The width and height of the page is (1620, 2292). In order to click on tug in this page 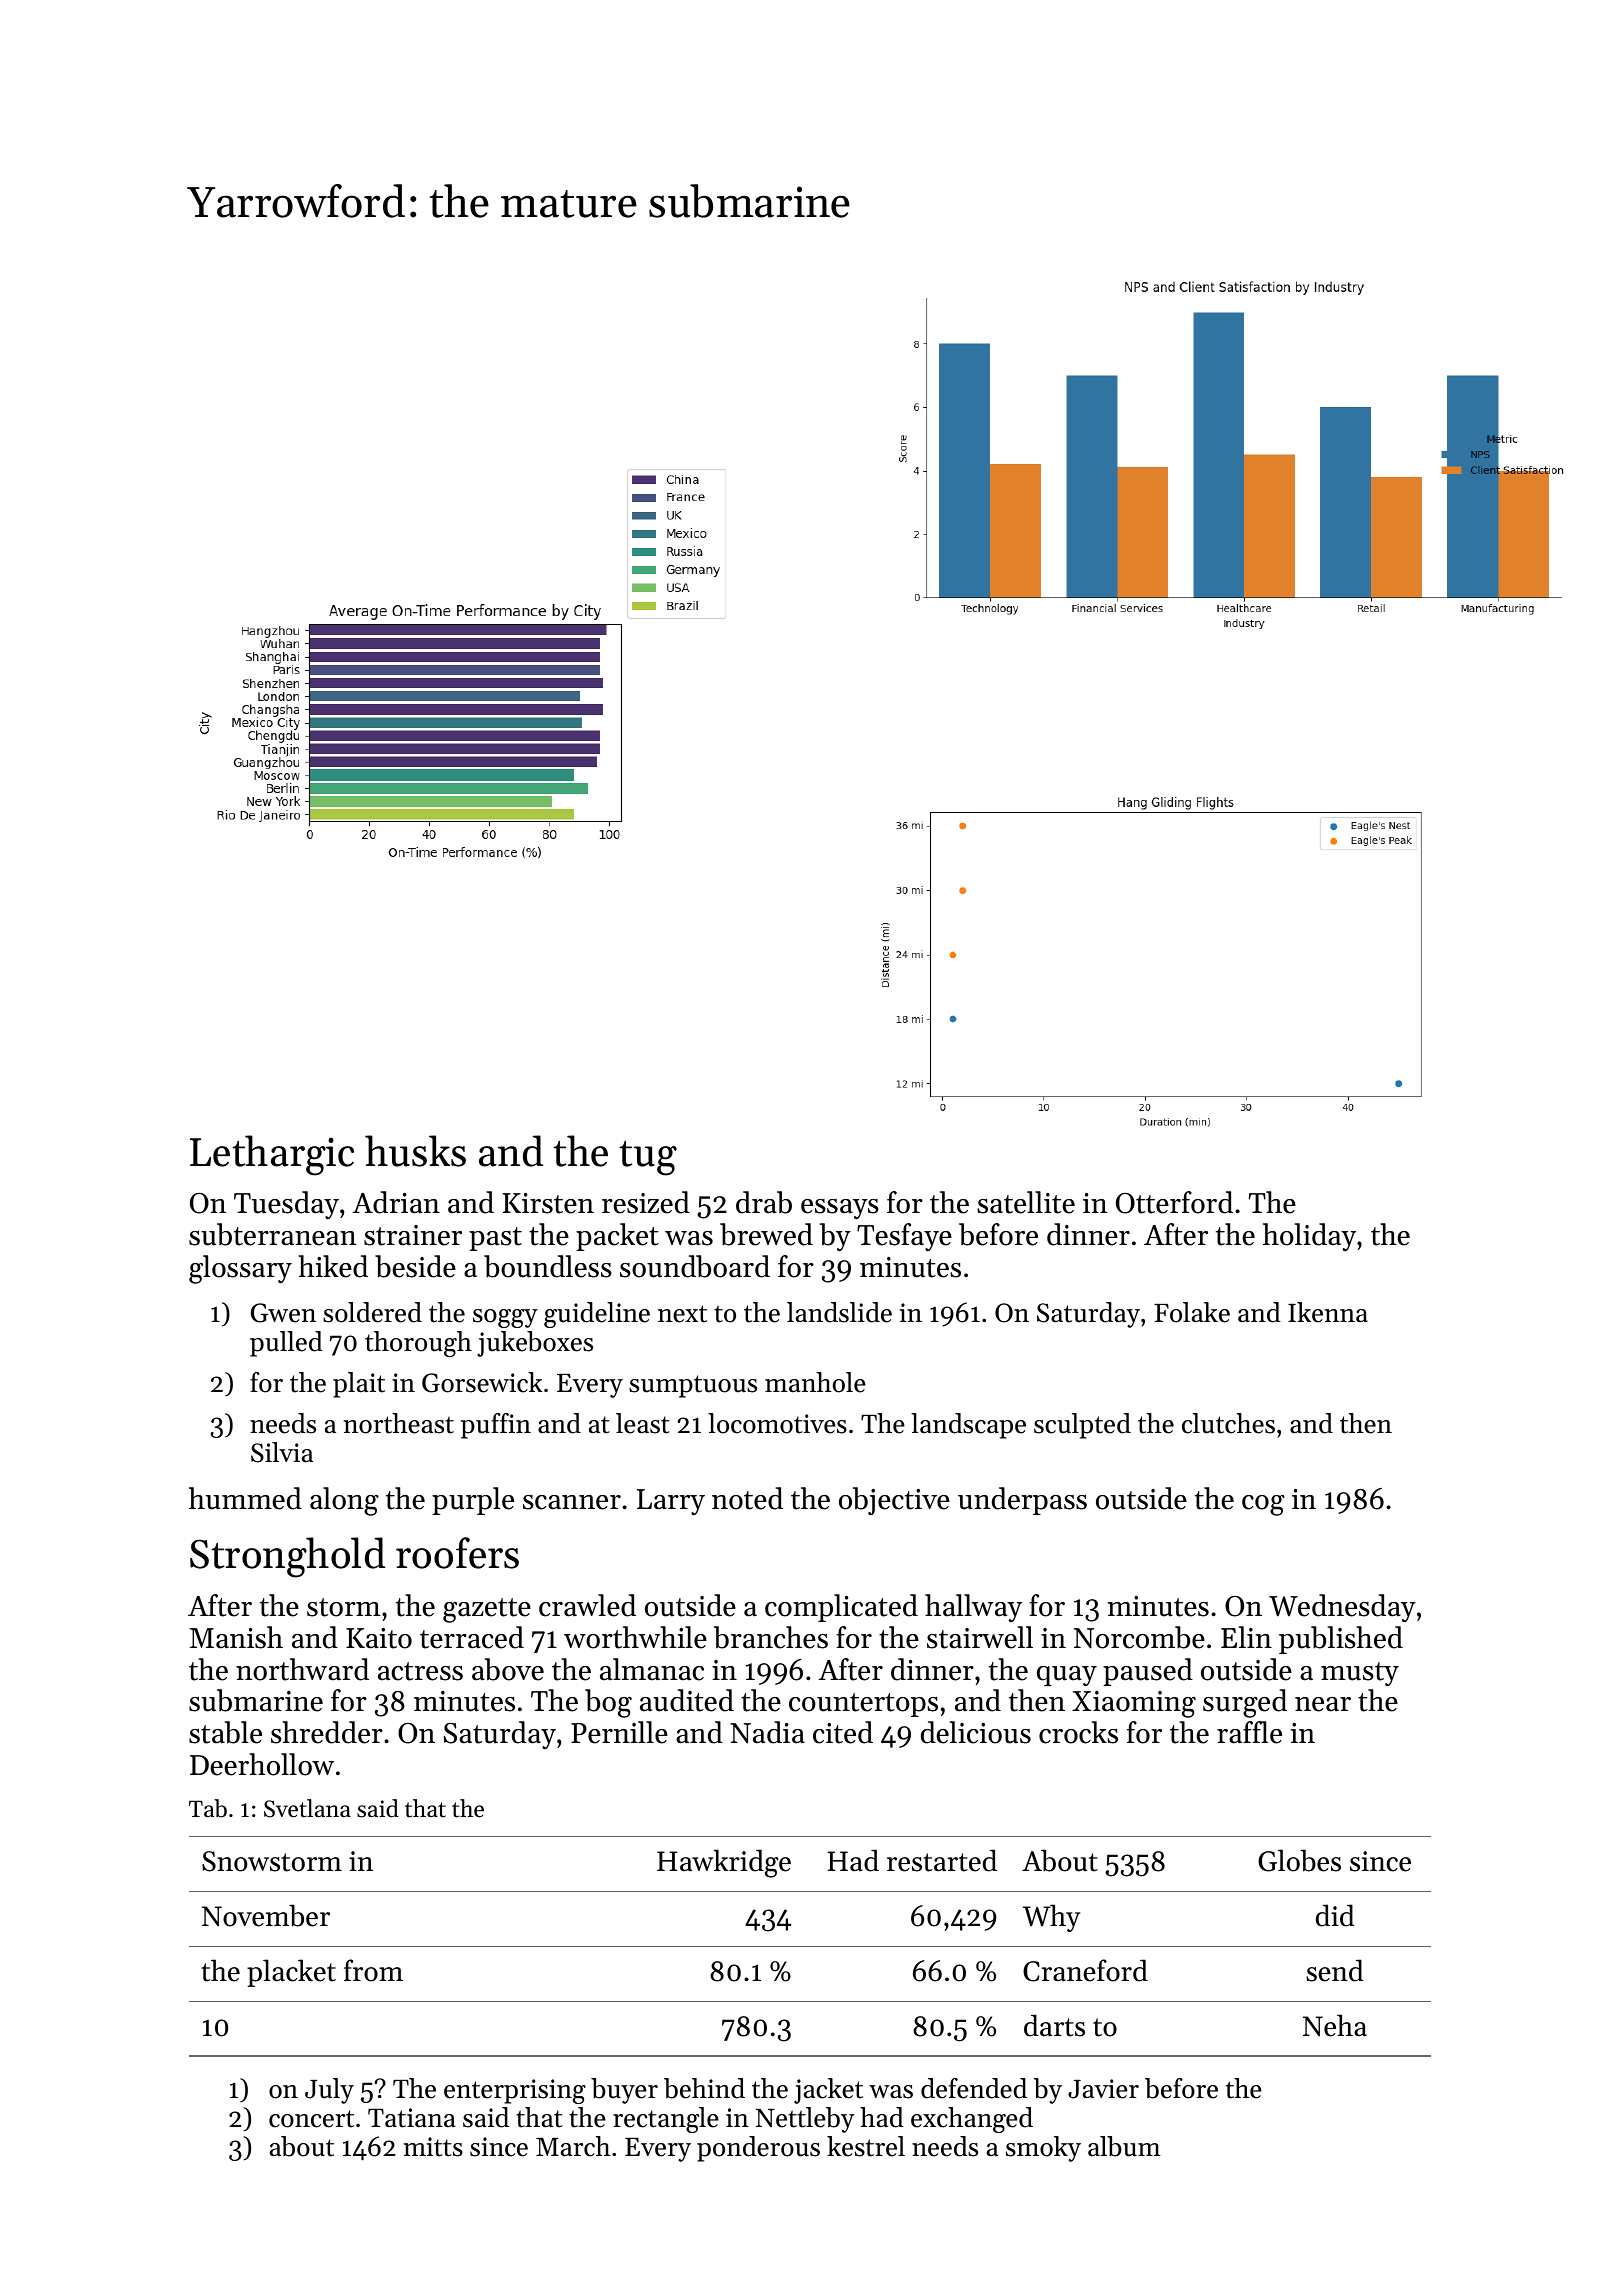, I will do `click(648, 1158)`.
